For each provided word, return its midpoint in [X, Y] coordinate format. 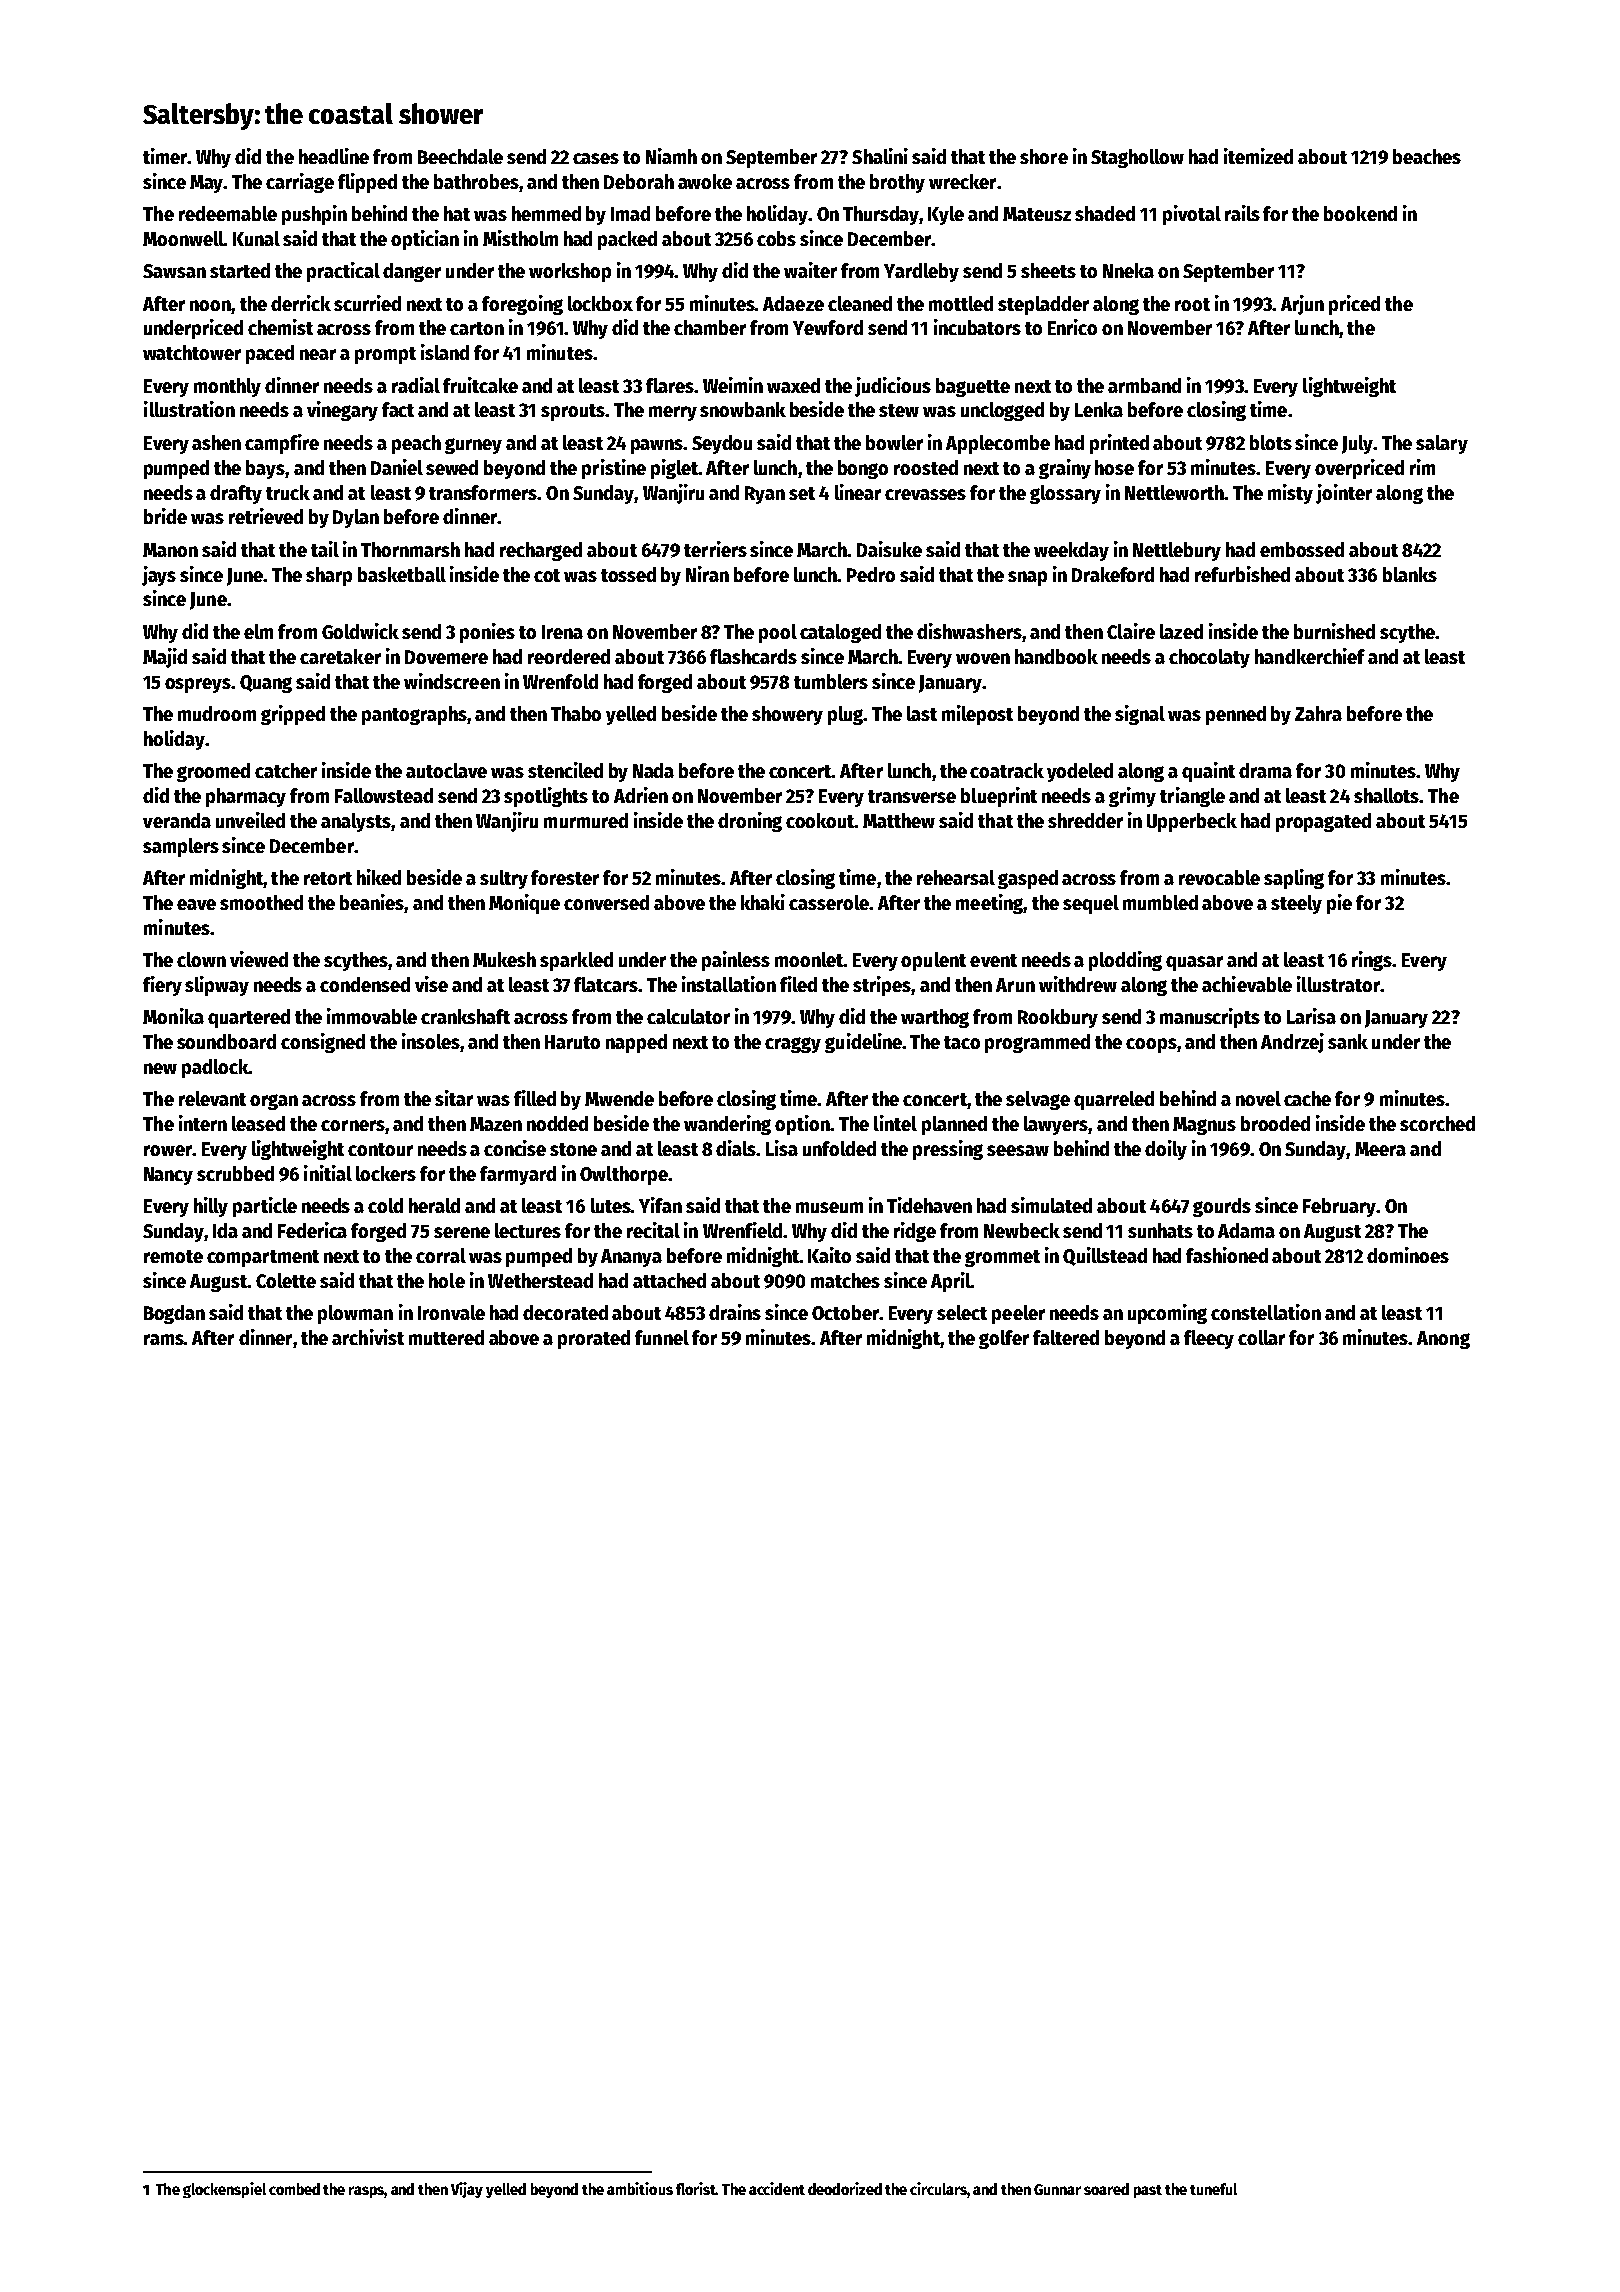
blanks [1410, 574]
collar [1261, 1337]
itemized [1258, 156]
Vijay [467, 2190]
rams [164, 1339]
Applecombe [998, 444]
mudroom [217, 713]
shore [1044, 156]
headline [334, 156]
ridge [915, 1232]
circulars [939, 2190]
